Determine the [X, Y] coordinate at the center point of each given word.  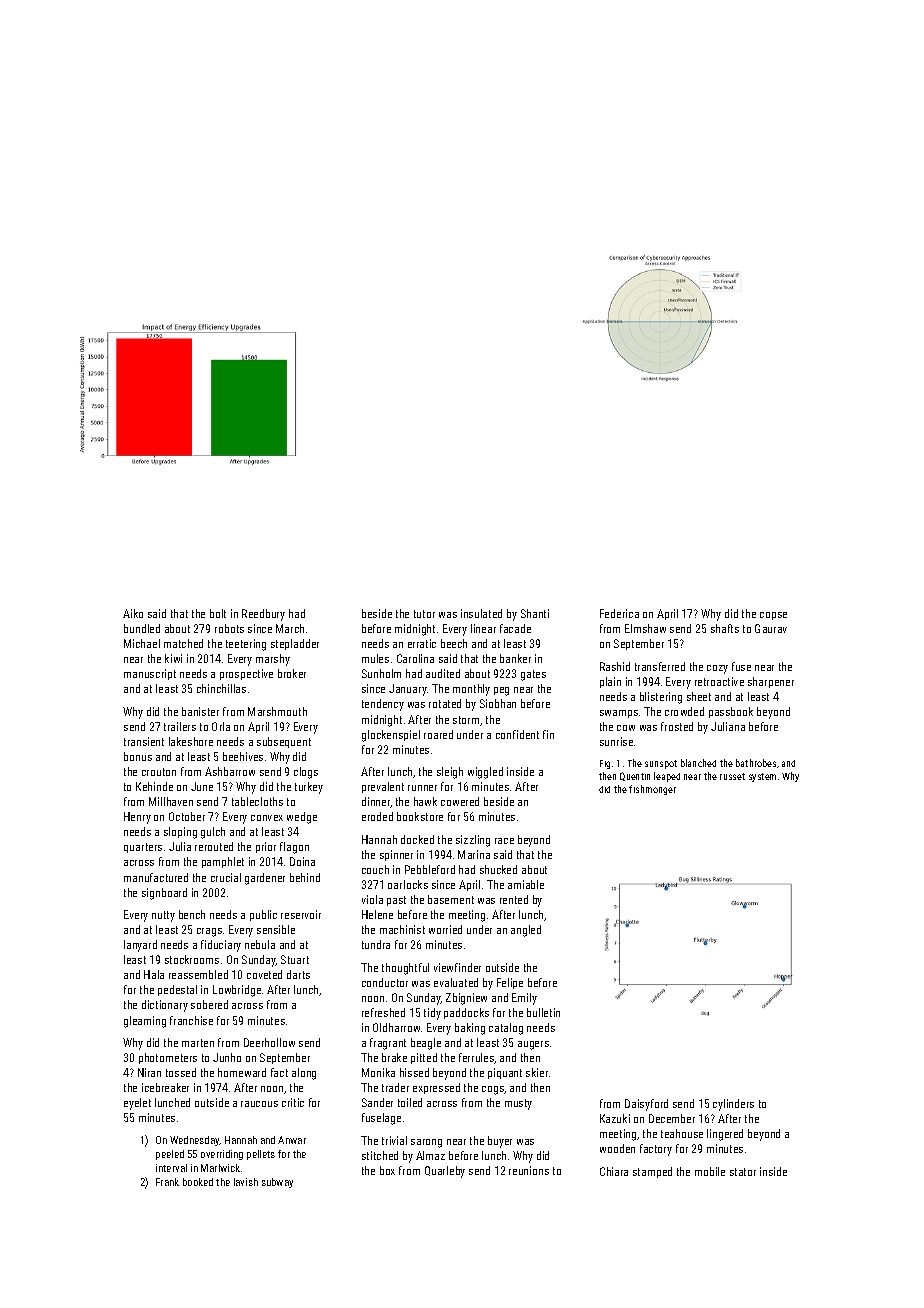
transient [144, 741]
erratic [422, 643]
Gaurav [771, 628]
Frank [167, 1182]
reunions [529, 1170]
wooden [617, 1148]
